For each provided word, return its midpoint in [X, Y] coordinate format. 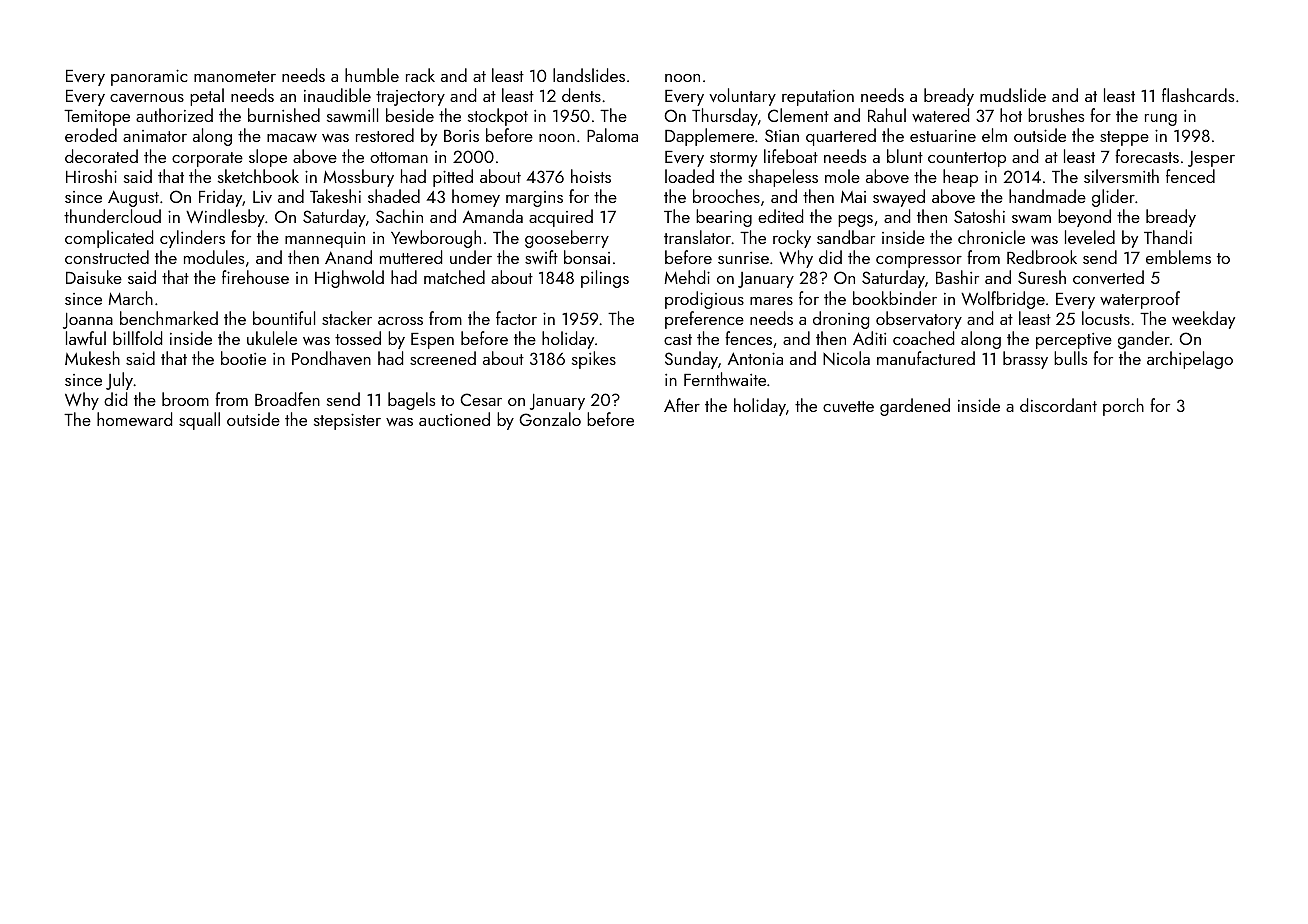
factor [516, 318]
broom [185, 399]
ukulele [272, 338]
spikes [594, 360]
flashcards [1198, 95]
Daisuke [94, 277]
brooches [726, 196]
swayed [899, 198]
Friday [220, 198]
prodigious [704, 300]
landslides [589, 75]
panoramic [149, 77]
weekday [1203, 320]
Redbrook [1042, 257]
